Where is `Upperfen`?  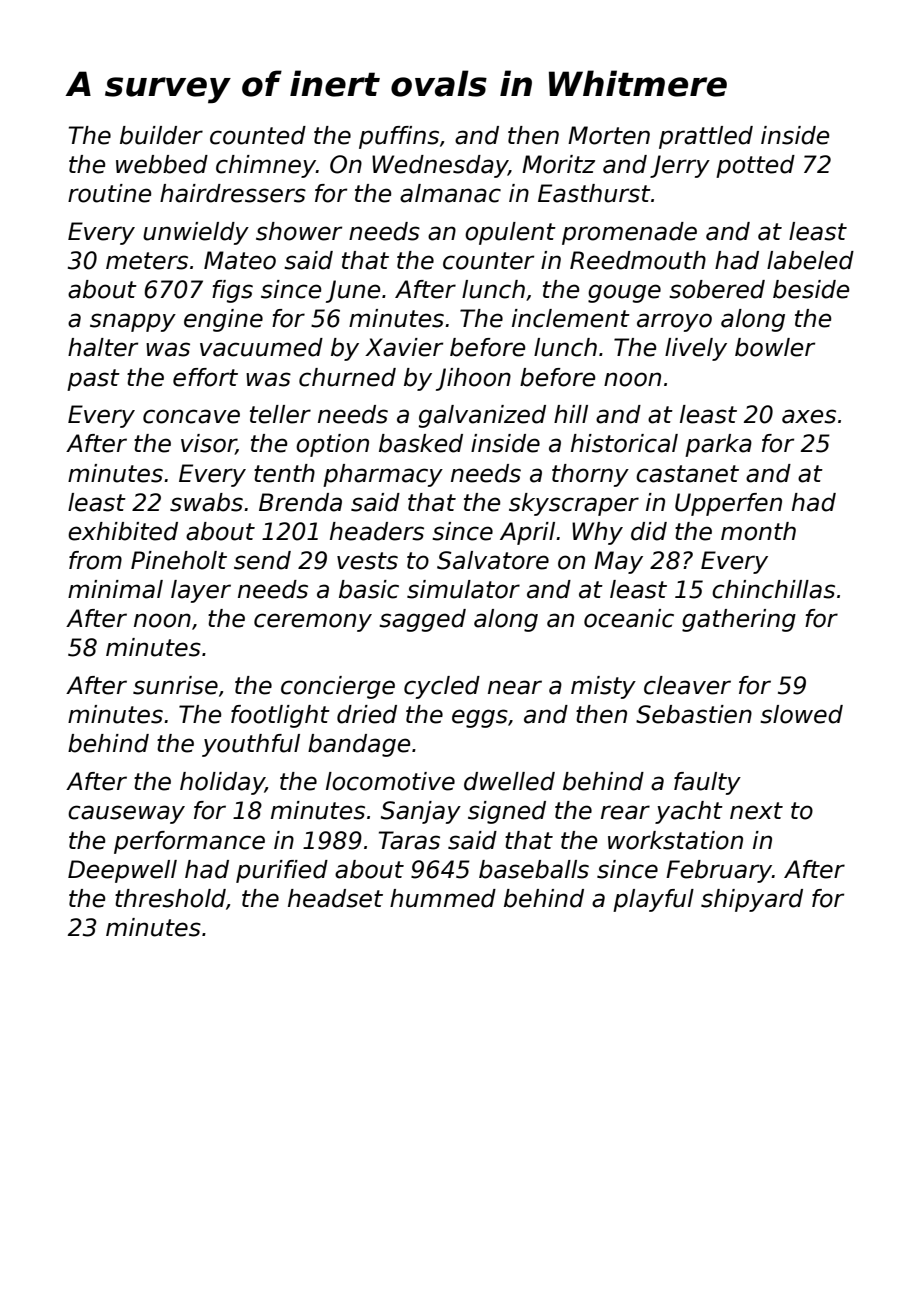 Upperfen is located at coordinates (728, 504).
